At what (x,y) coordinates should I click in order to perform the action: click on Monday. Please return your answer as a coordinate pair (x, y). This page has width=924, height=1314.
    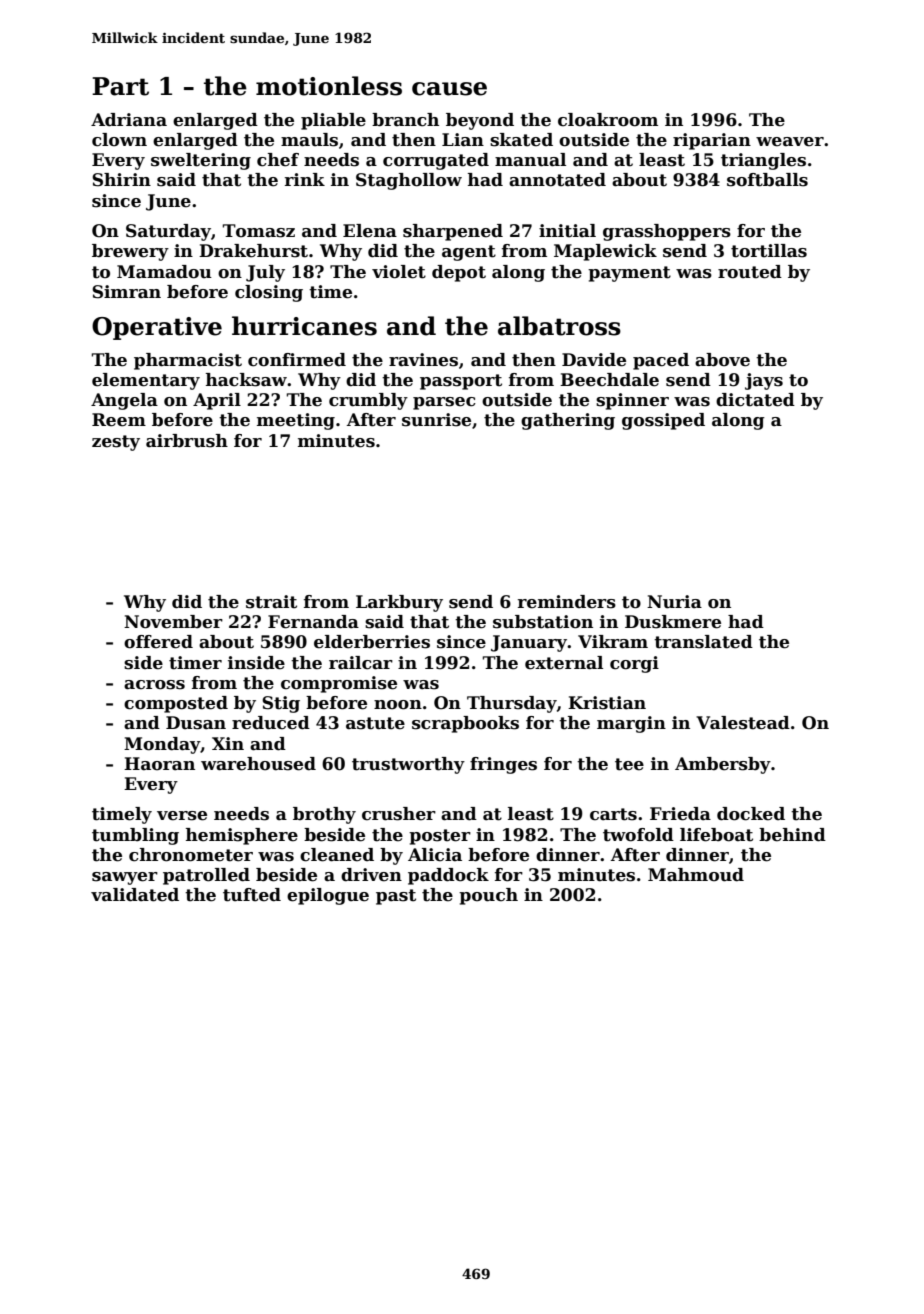
    Looking at the image, I should click on (162, 745).
